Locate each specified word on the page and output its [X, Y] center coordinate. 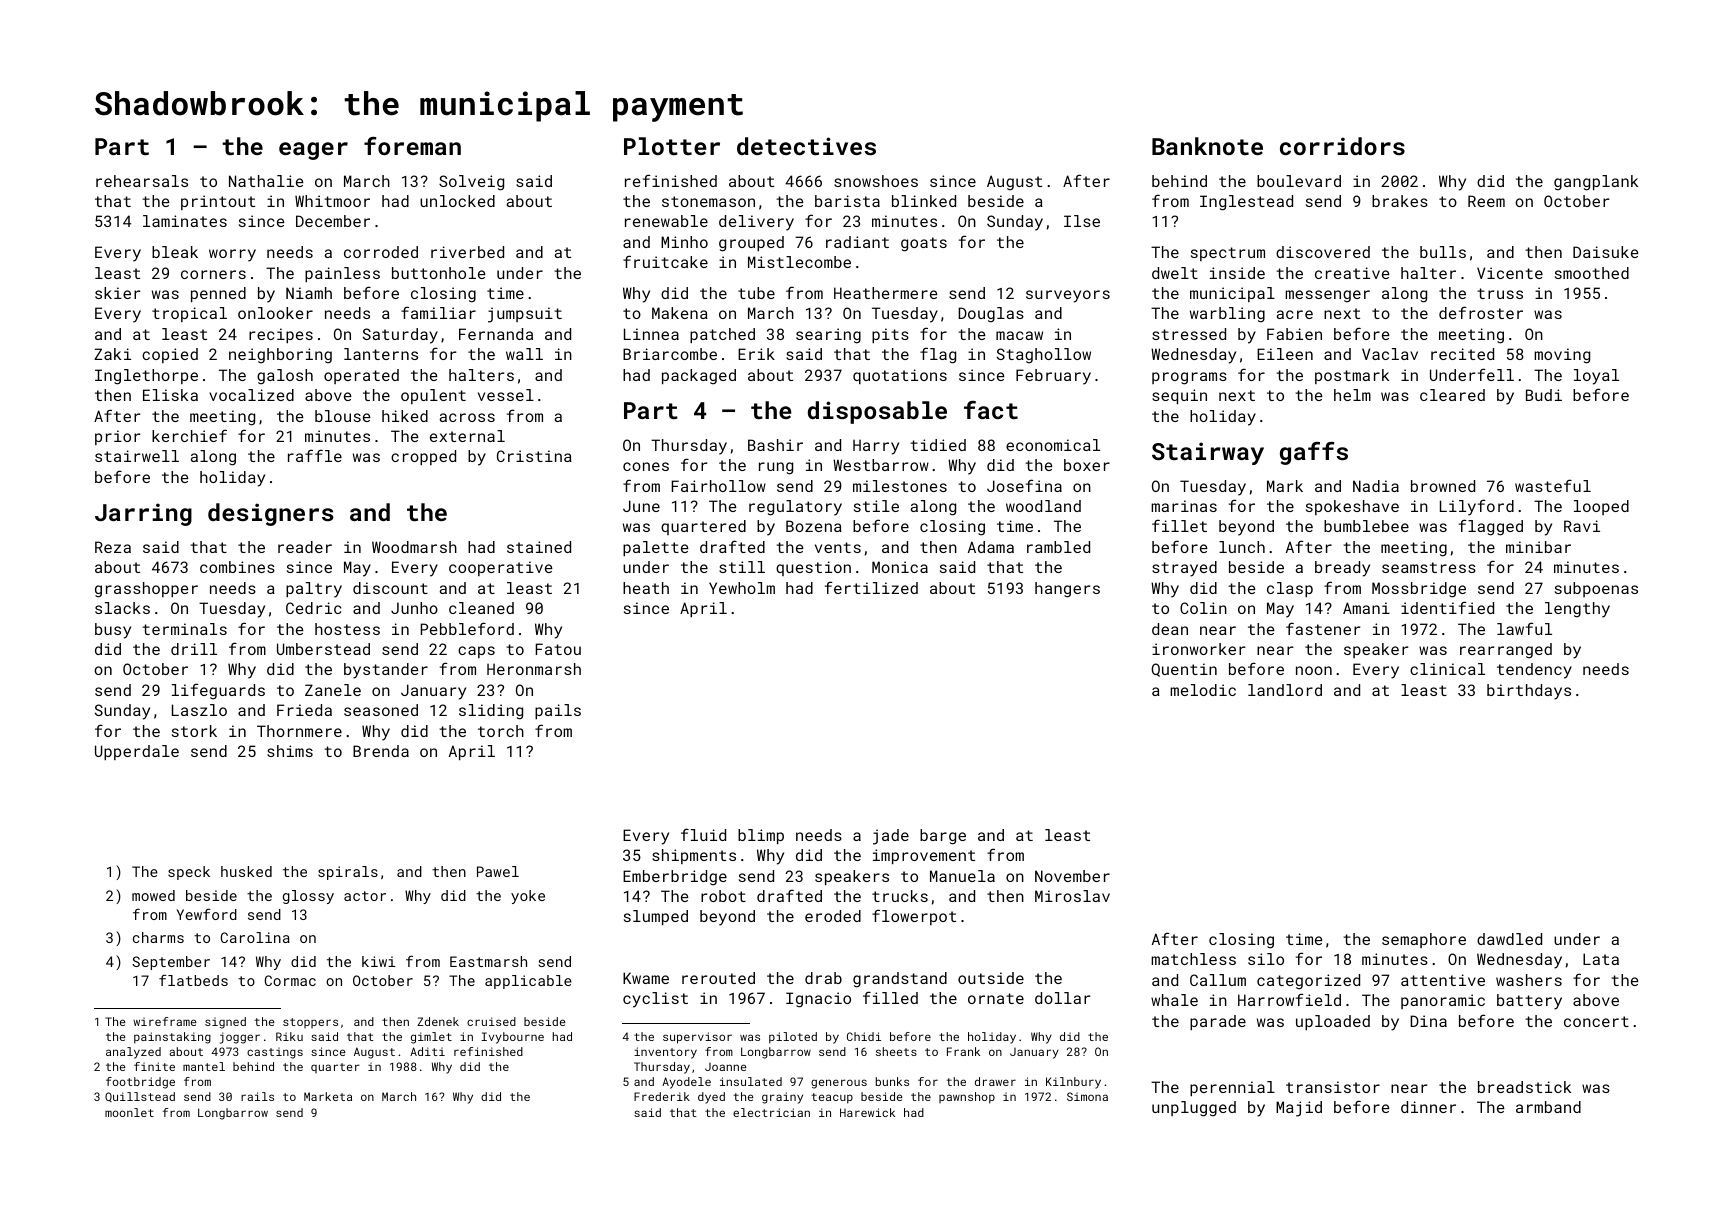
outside [991, 978]
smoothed [1592, 273]
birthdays [1529, 692]
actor [365, 896]
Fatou [558, 649]
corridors [1342, 146]
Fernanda [496, 334]
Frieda [304, 710]
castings [275, 1053]
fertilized [871, 587]
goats [924, 244]
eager [313, 151]
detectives [806, 146]
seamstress [1429, 567]
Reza [113, 547]
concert [1596, 1021]
